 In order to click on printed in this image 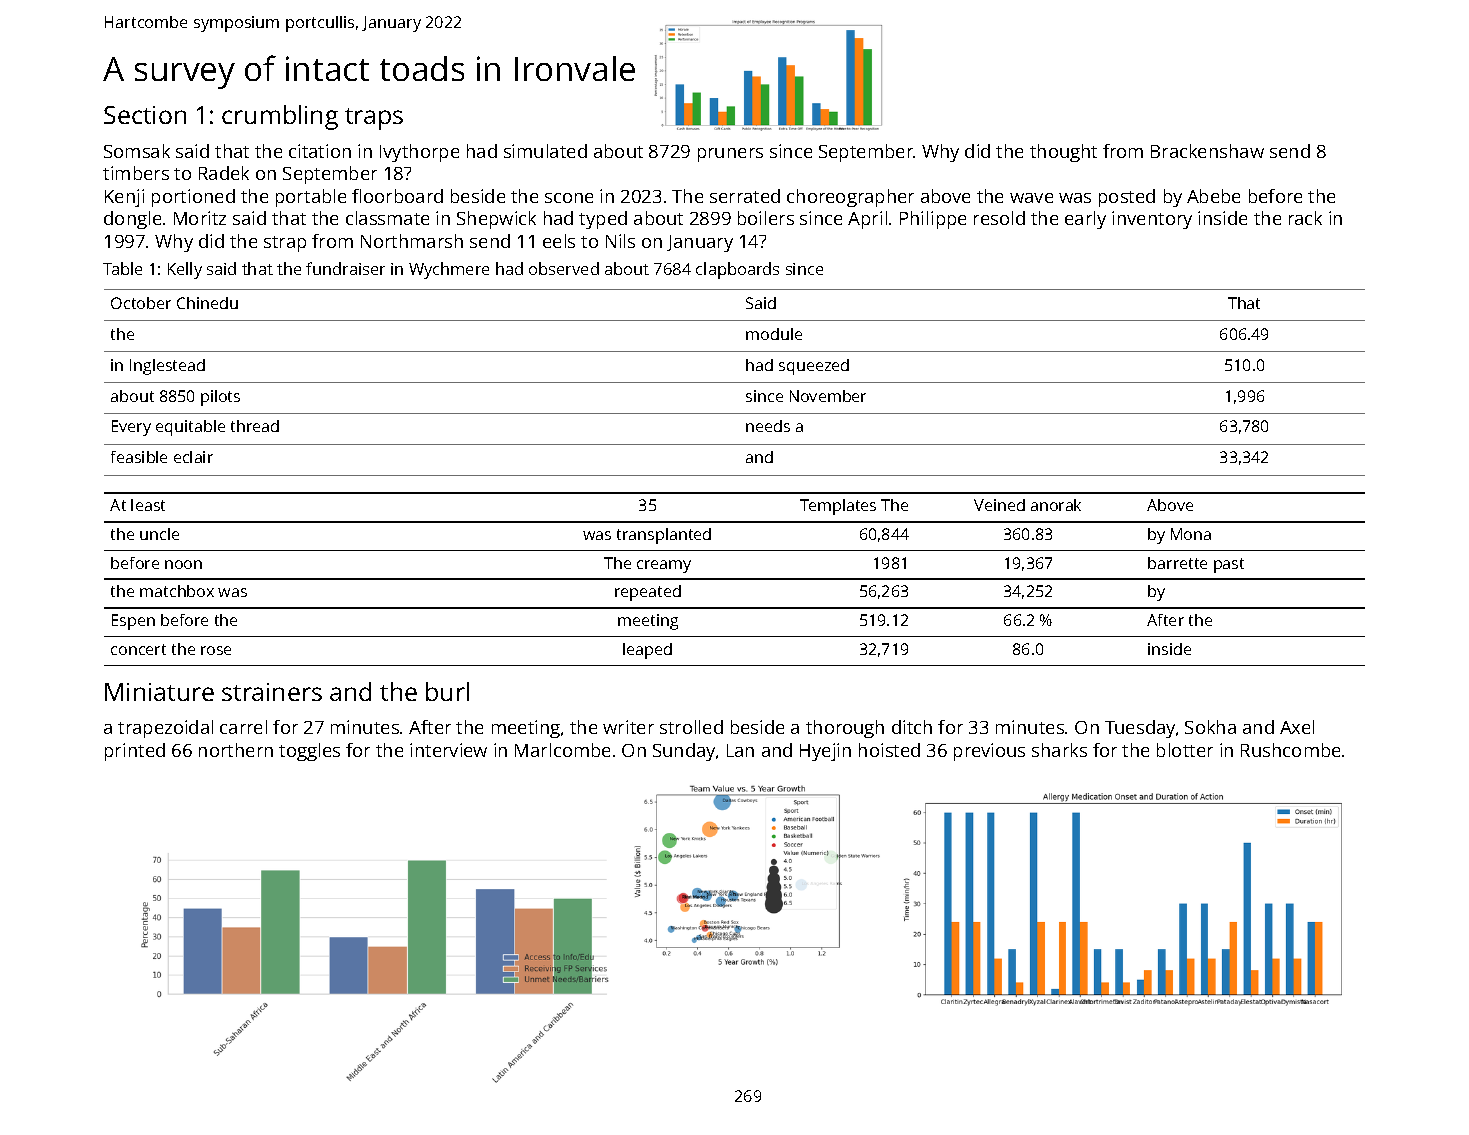, I will do `click(135, 752)`.
